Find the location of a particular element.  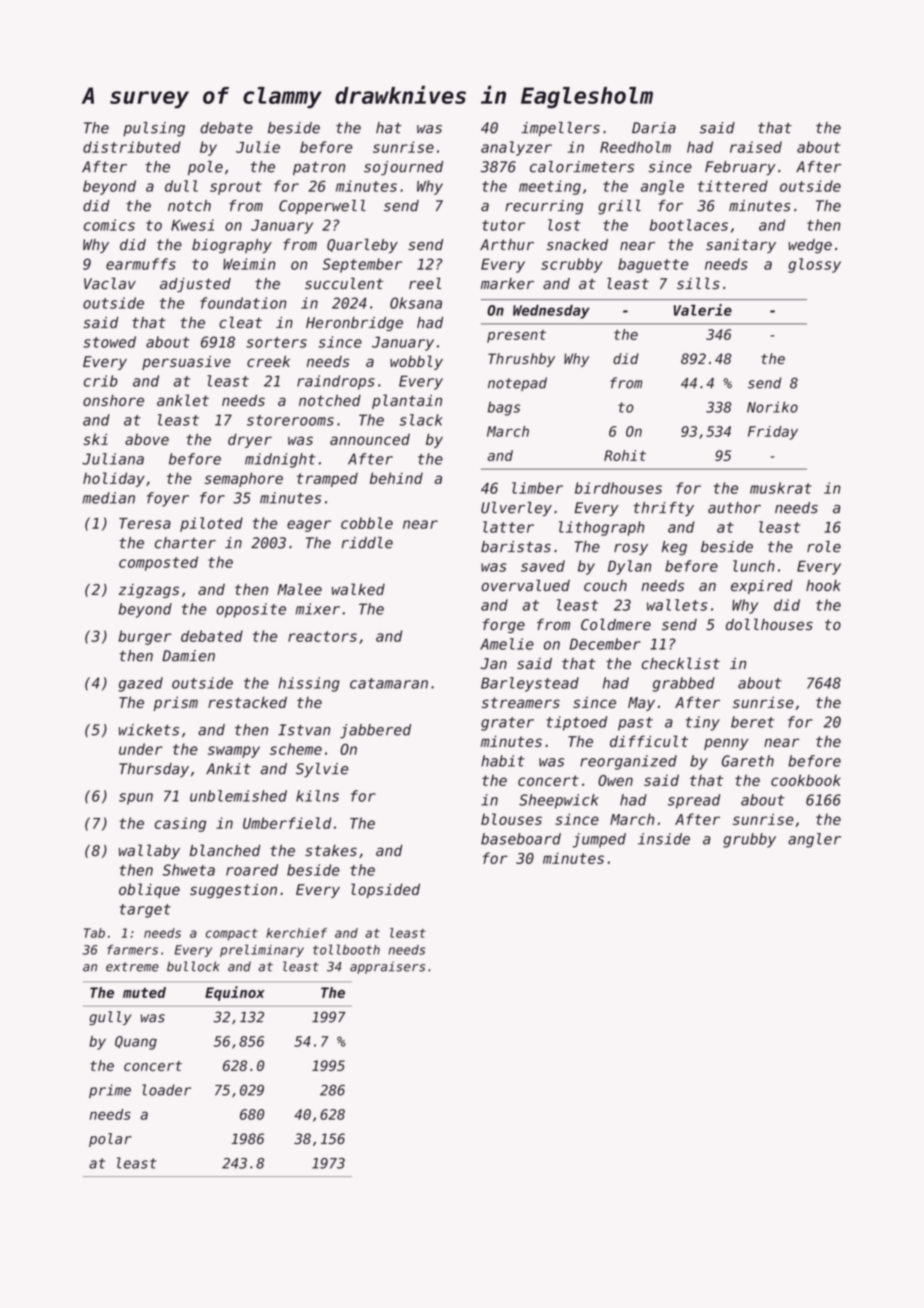

February is located at coordinates (740, 168).
